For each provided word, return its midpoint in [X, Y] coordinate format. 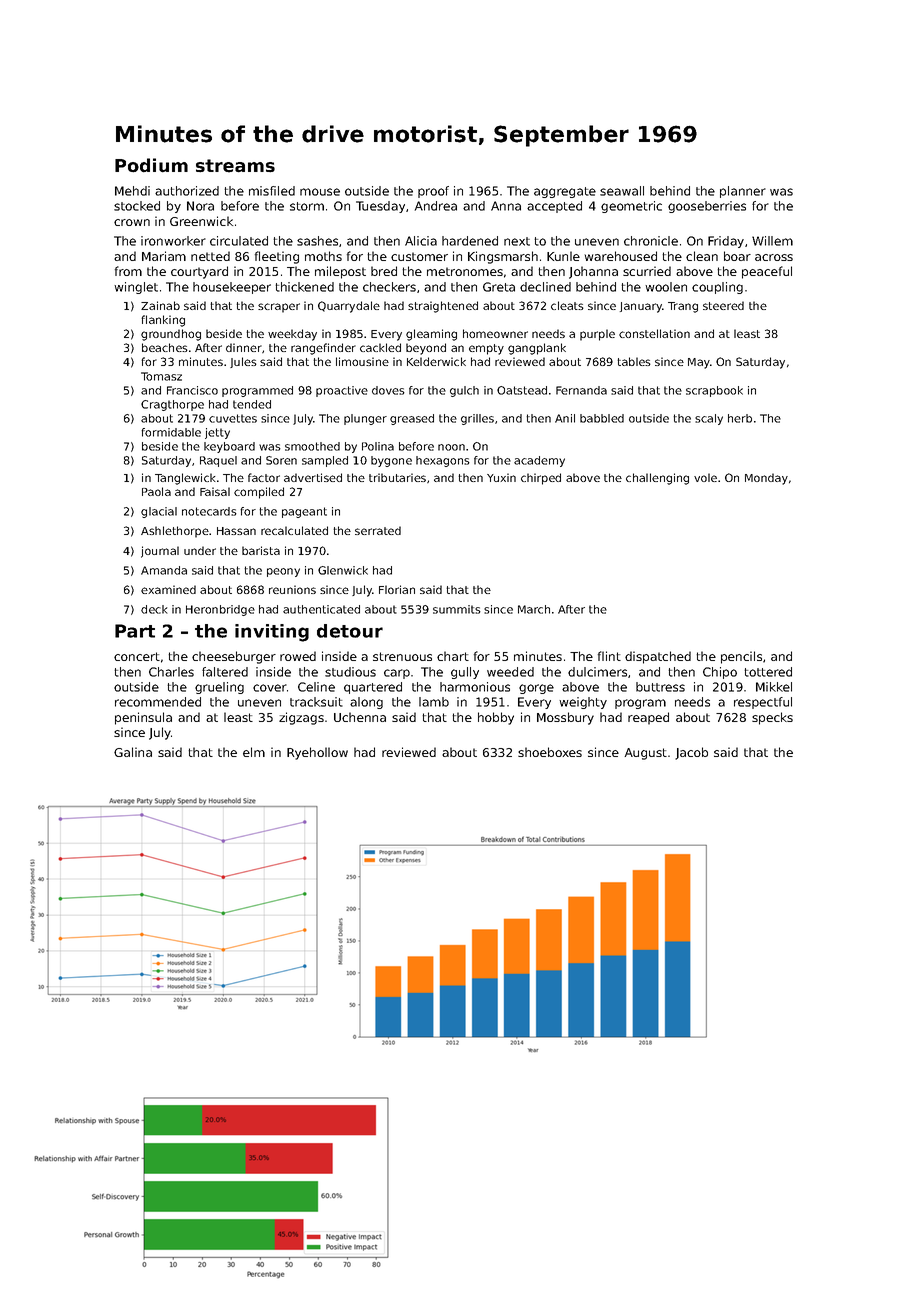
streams [235, 166]
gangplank [537, 349]
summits [457, 609]
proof [433, 192]
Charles [171, 672]
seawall [622, 191]
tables [634, 361]
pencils [741, 657]
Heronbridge [220, 610]
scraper [279, 308]
